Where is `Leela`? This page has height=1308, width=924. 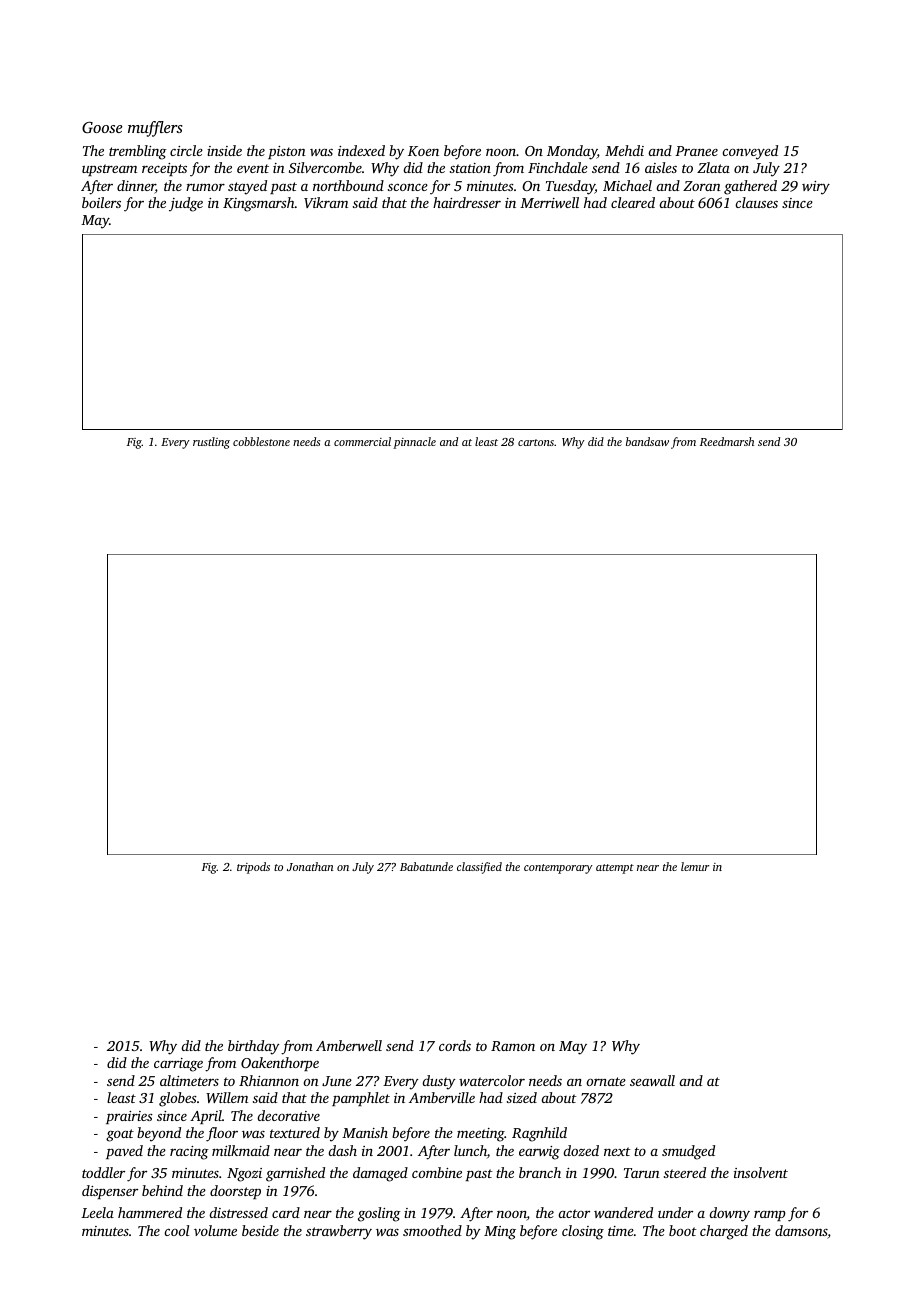
Leela is located at coordinates (97, 1212).
